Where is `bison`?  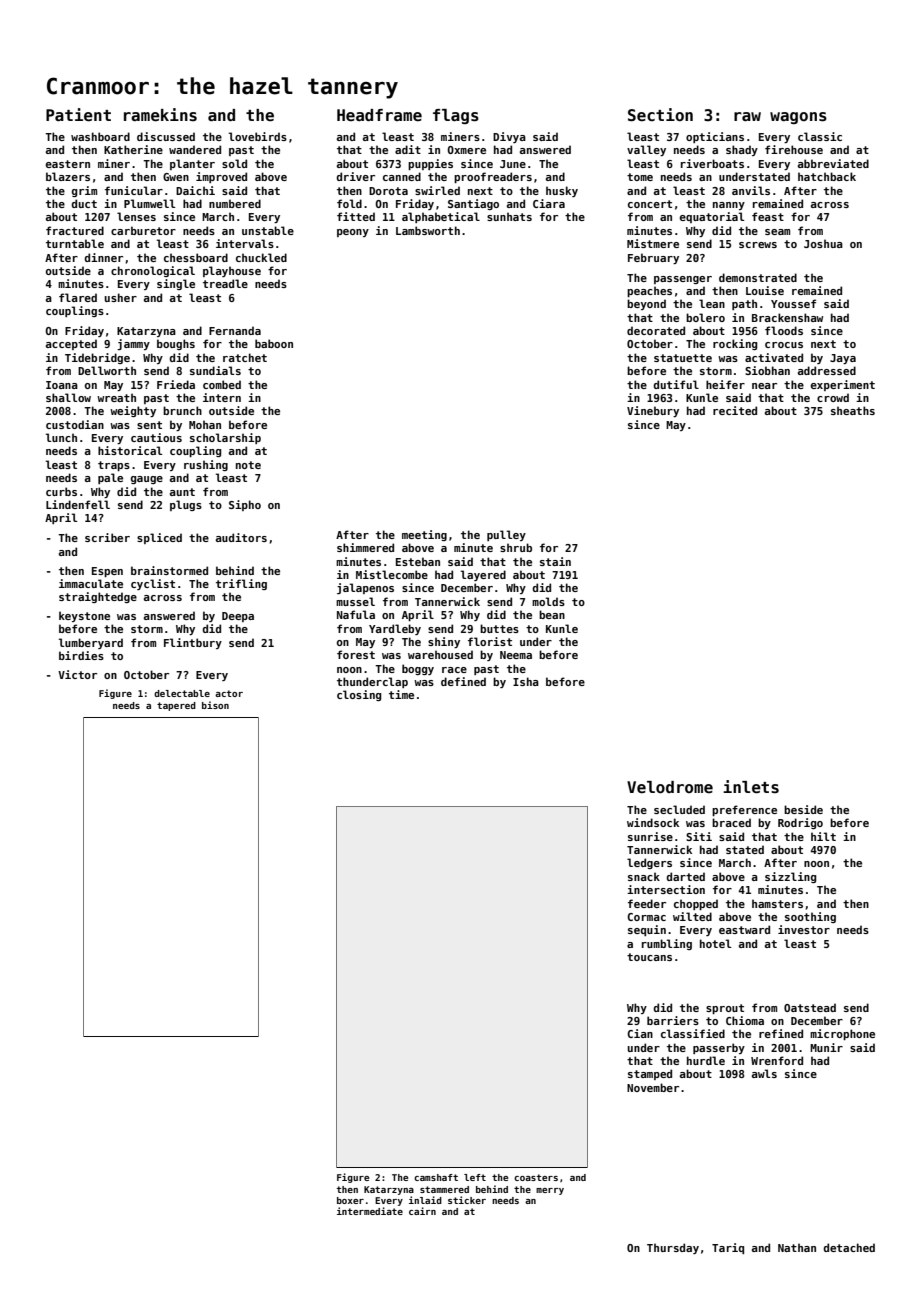
bison is located at coordinates (215, 705).
